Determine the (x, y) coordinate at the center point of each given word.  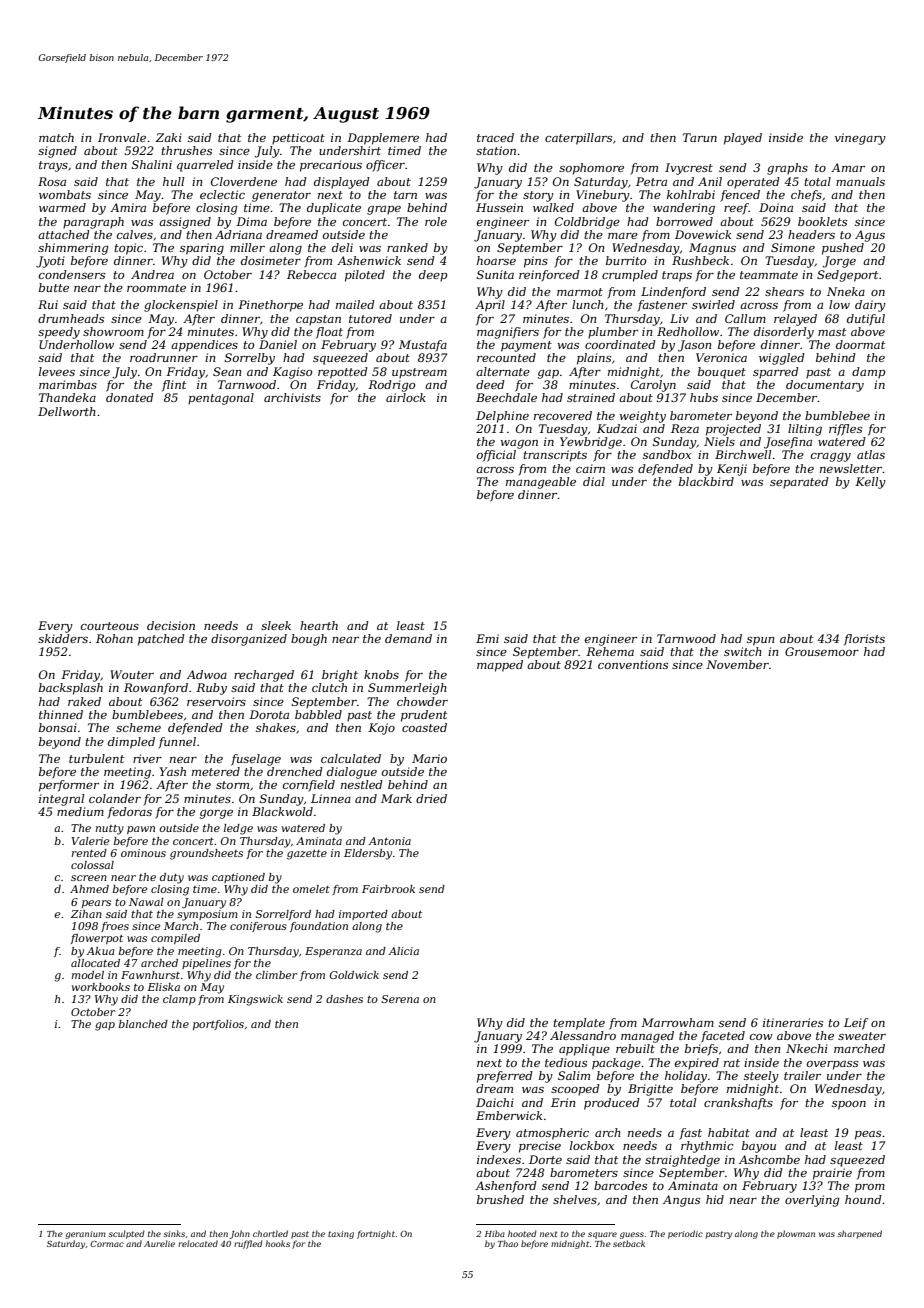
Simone (793, 247)
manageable (541, 483)
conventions (633, 664)
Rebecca (311, 274)
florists (864, 640)
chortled (270, 1233)
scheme (138, 727)
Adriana (238, 234)
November (737, 664)
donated (130, 397)
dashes (344, 999)
